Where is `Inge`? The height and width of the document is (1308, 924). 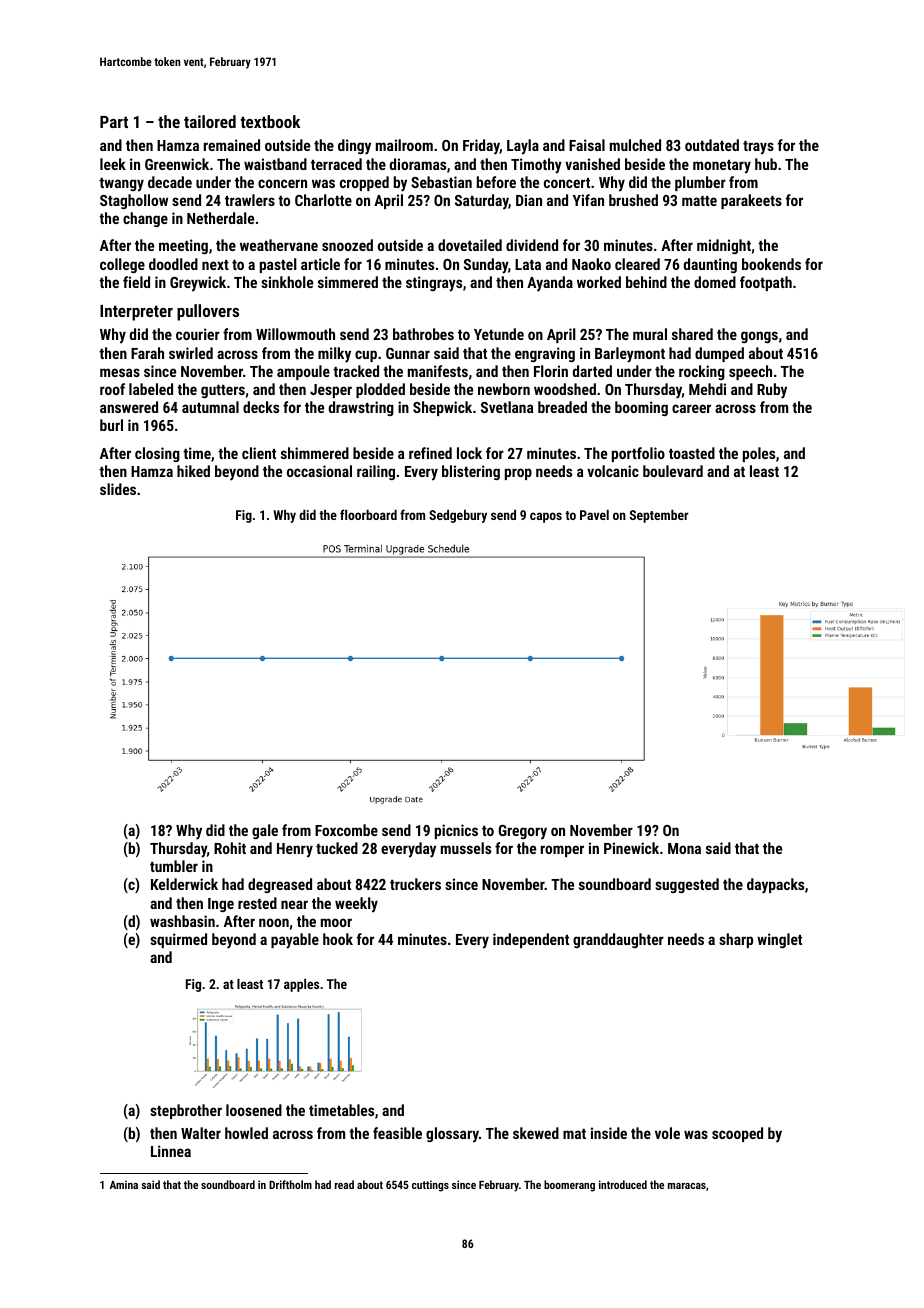
Inge is located at coordinates (221, 905).
